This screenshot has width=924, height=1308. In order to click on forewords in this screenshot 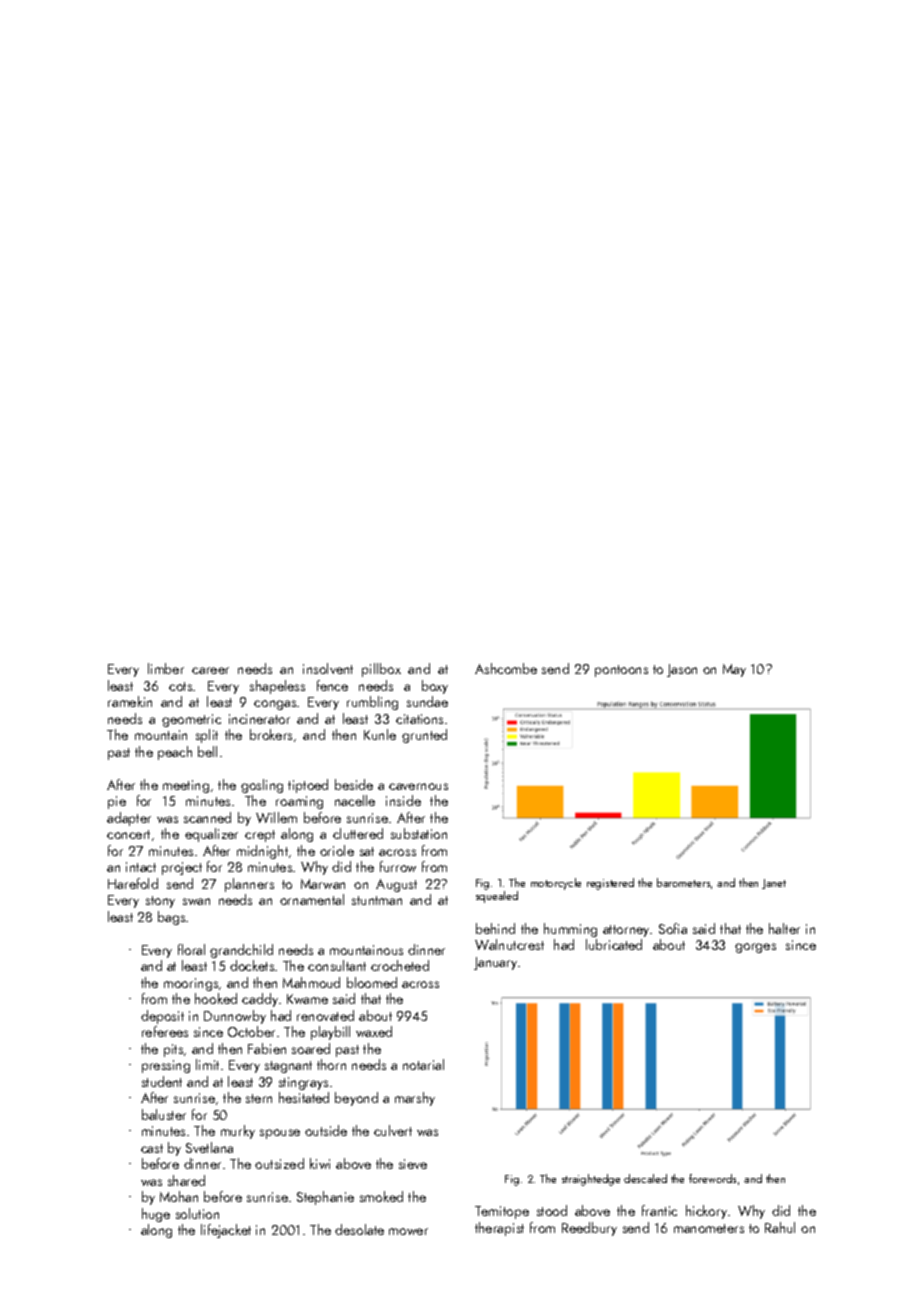, I will do `click(712, 1178)`.
